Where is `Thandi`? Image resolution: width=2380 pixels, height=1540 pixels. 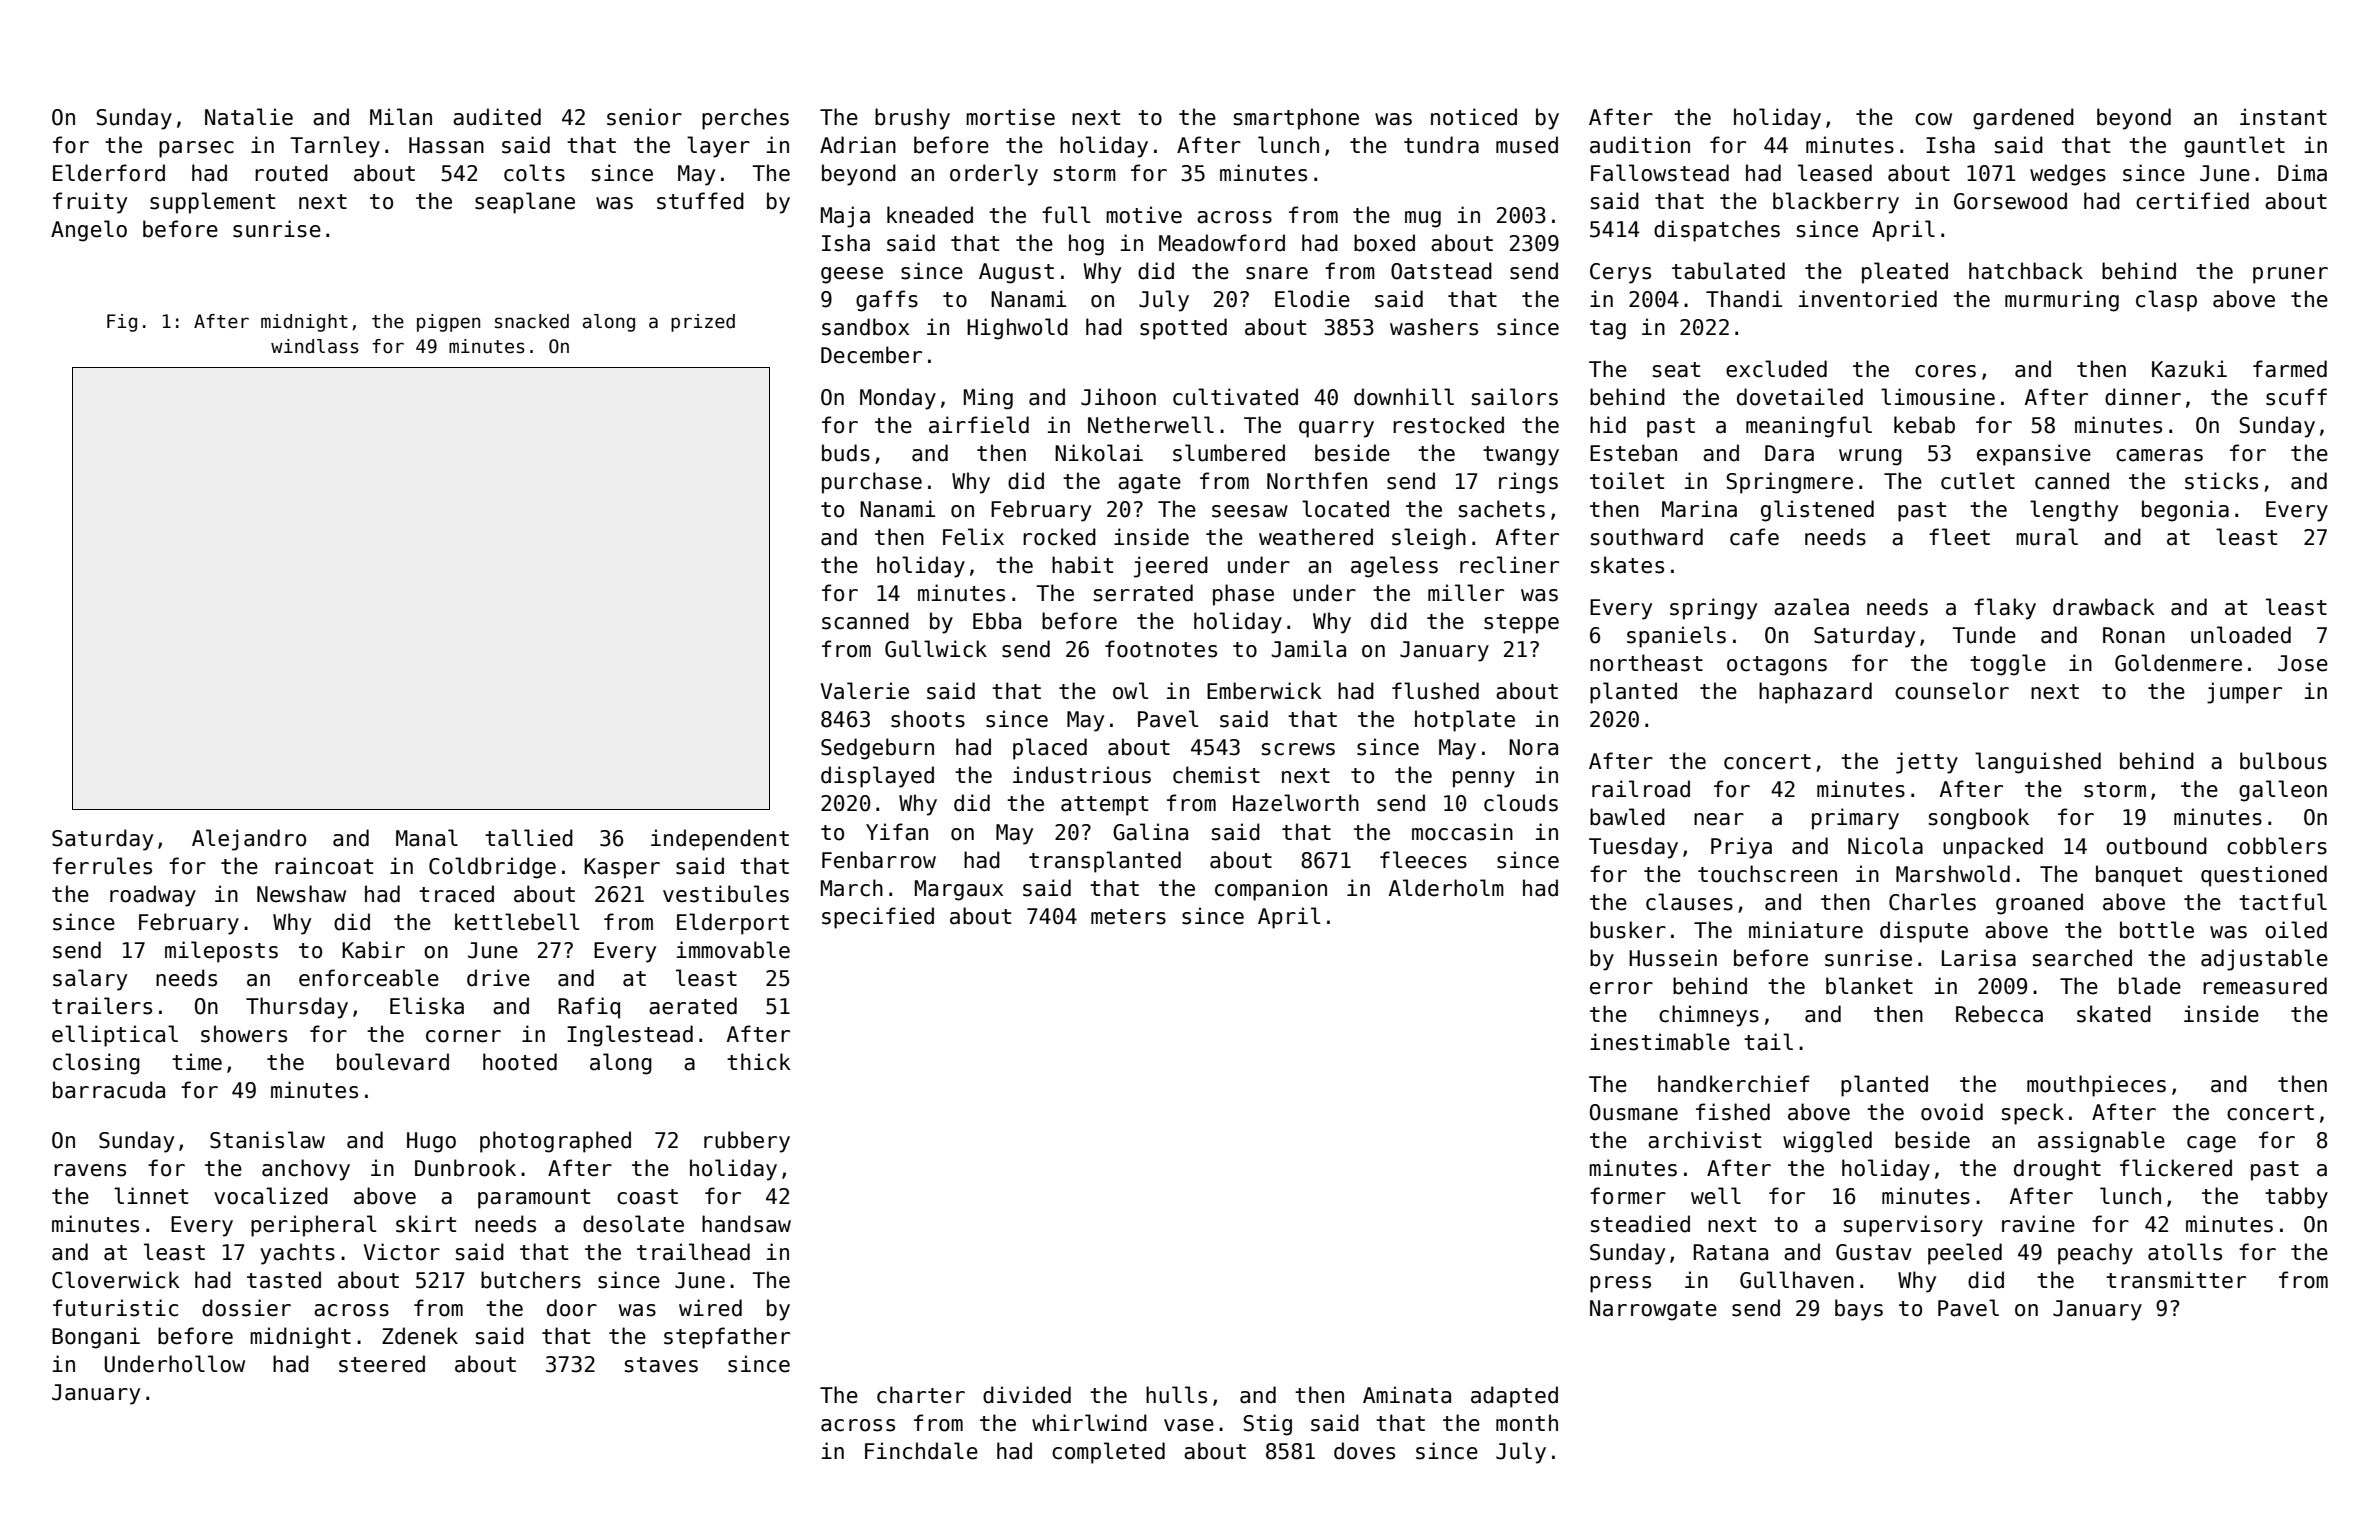 Thandi is located at coordinates (1744, 299).
